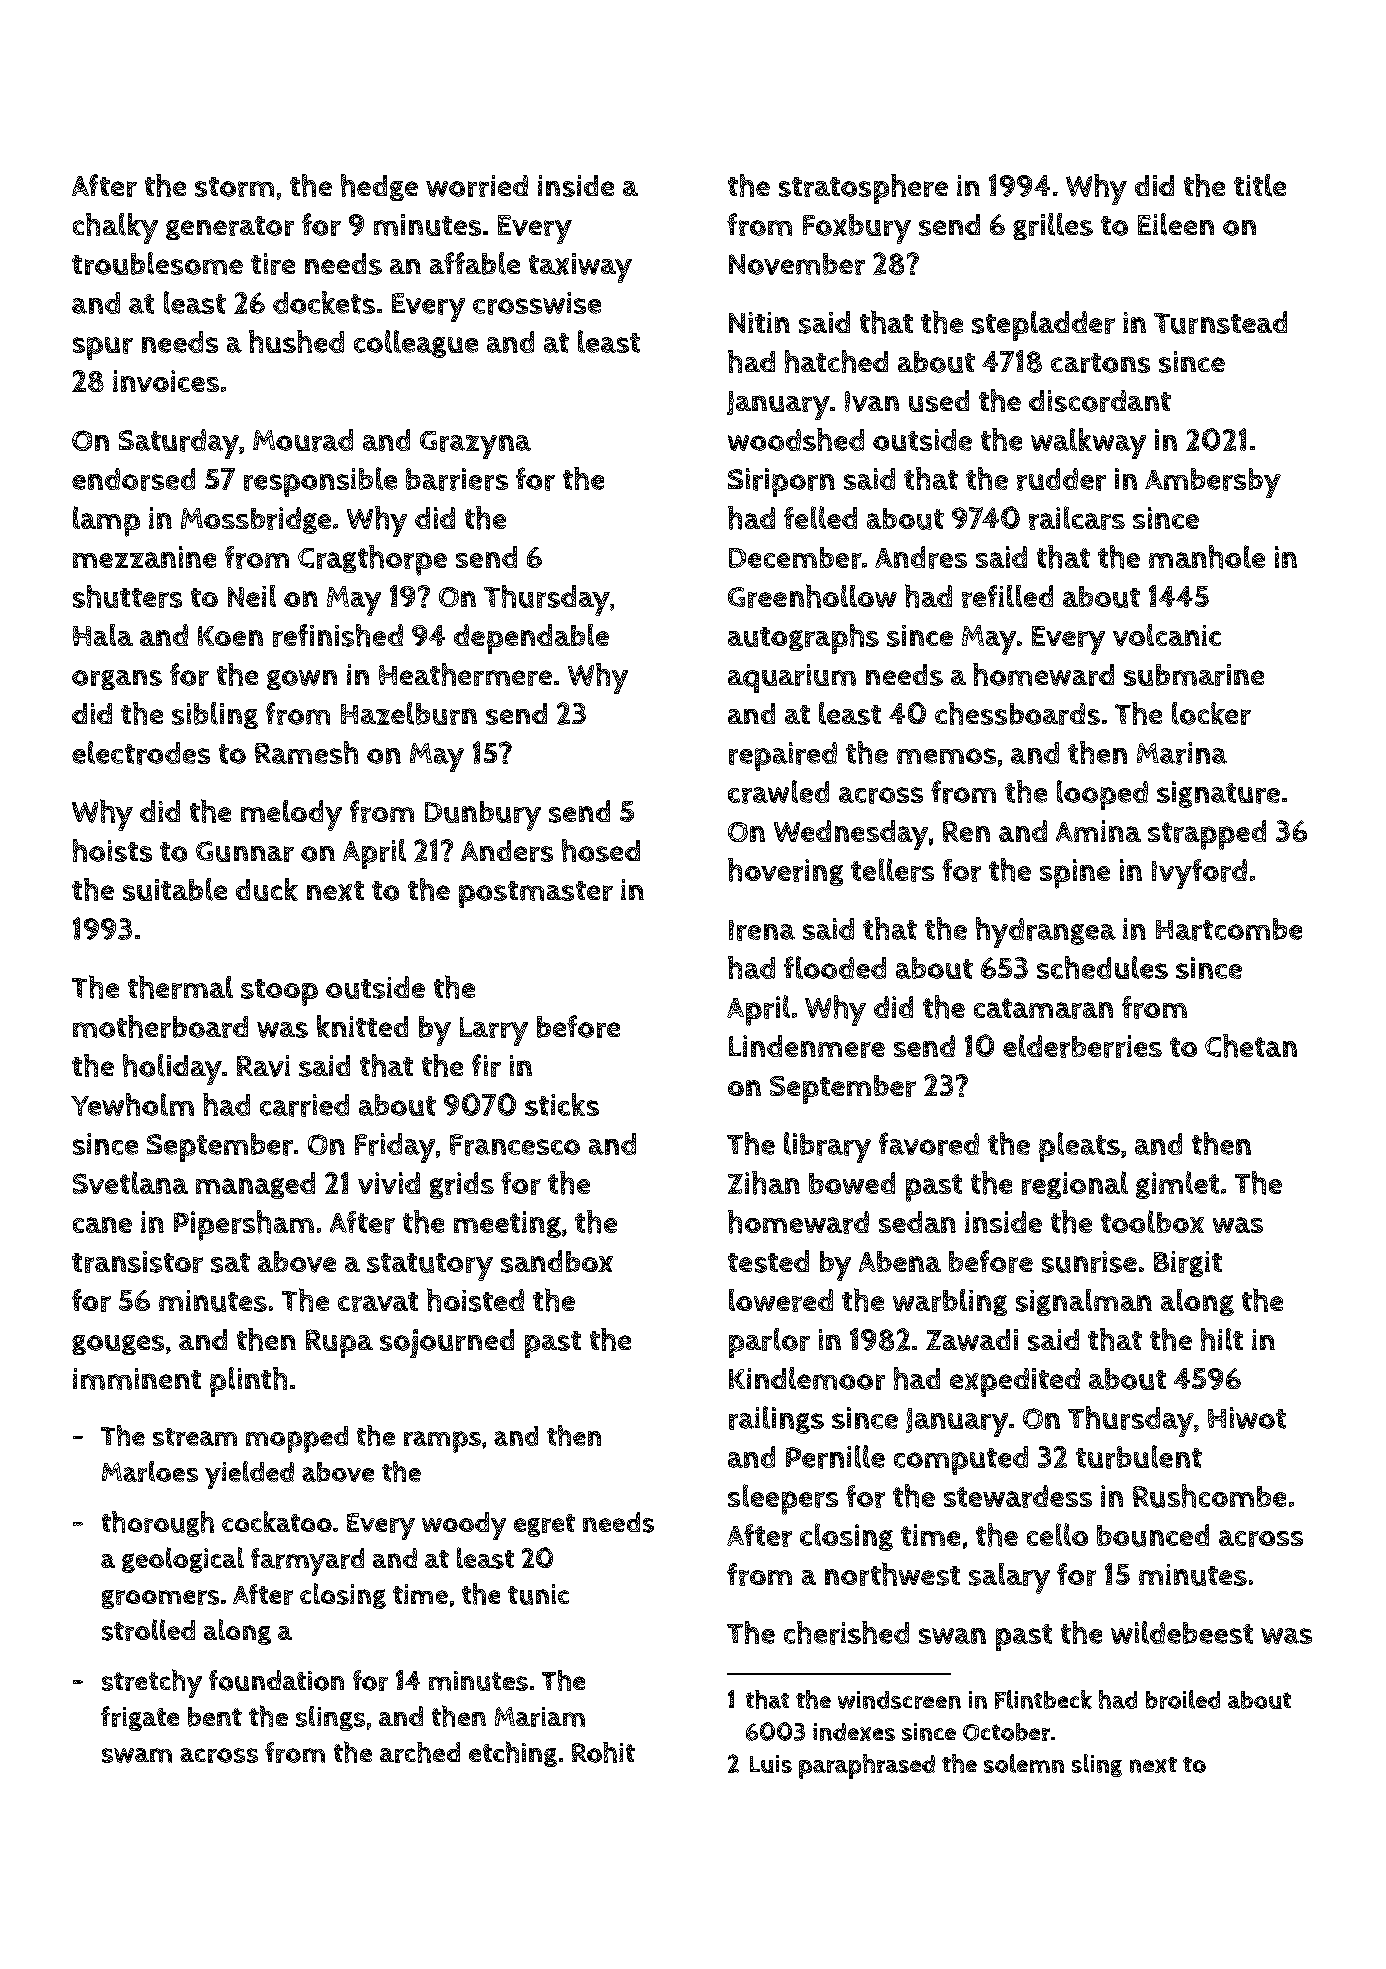  What do you see at coordinates (362, 1026) in the page?
I see `knitted` at bounding box center [362, 1026].
